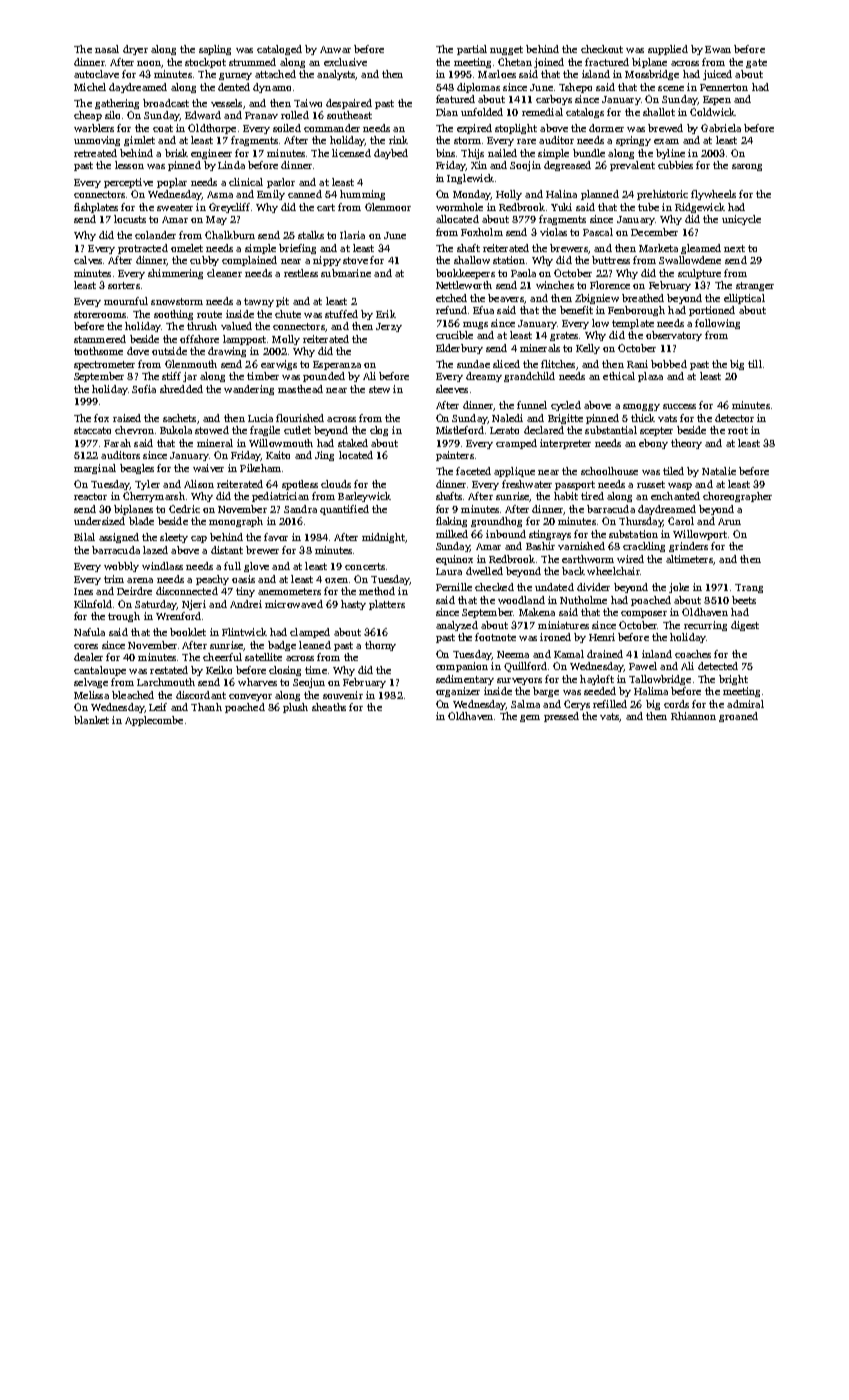  What do you see at coordinates (156, 605) in the page?
I see `Saturday` at bounding box center [156, 605].
